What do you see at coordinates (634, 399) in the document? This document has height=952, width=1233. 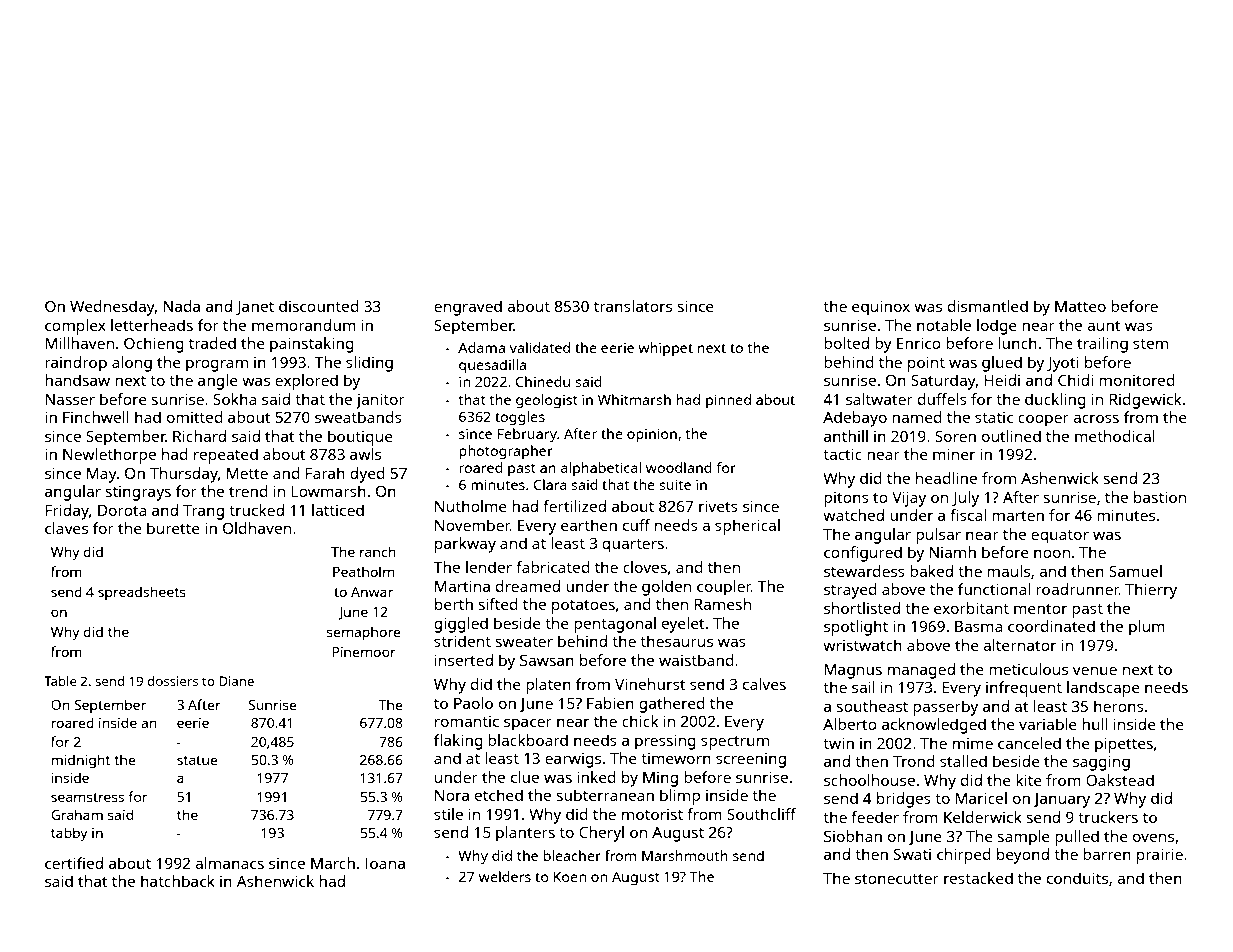 I see `Whitmarsh` at bounding box center [634, 399].
